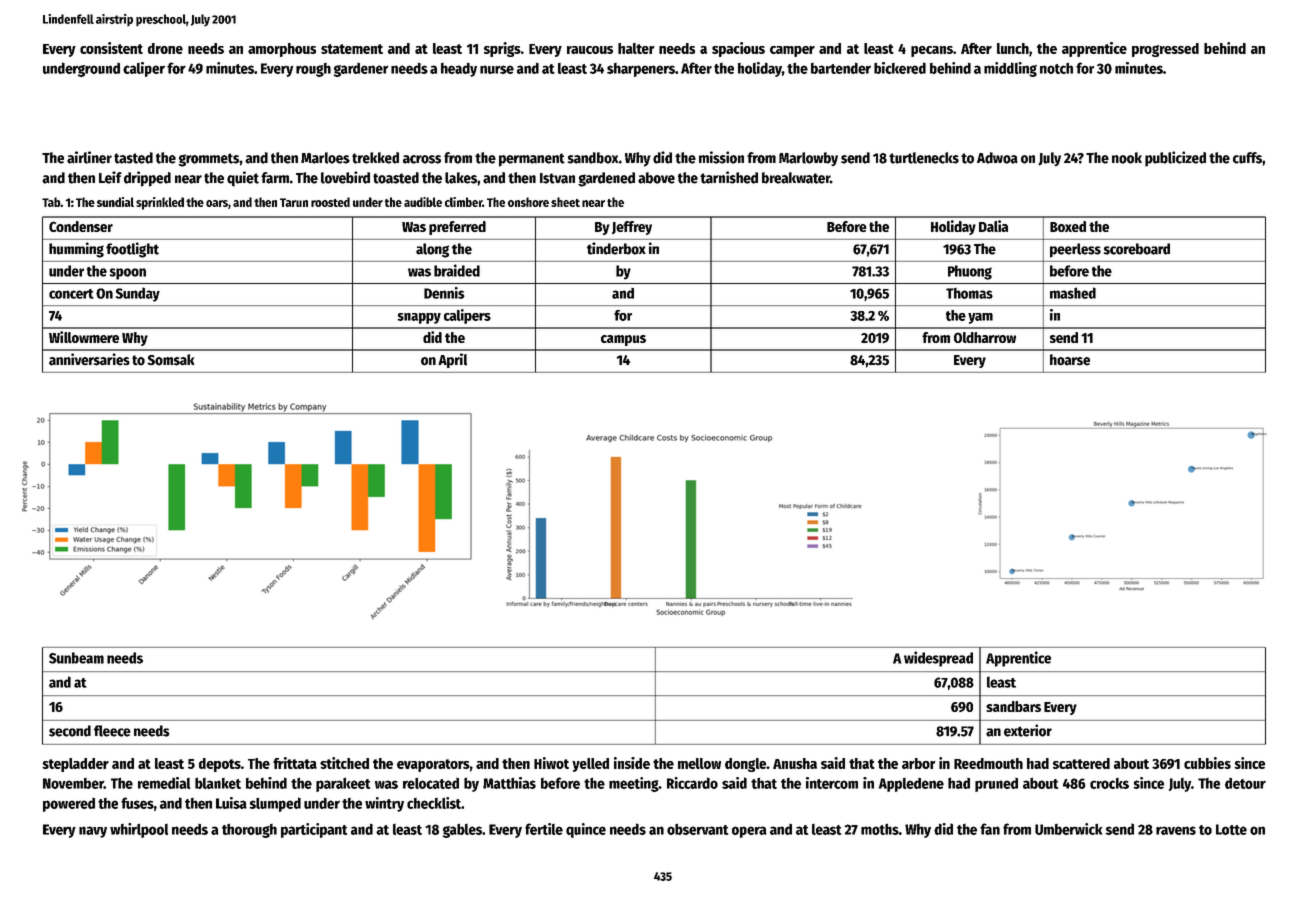 The height and width of the screenshot is (924, 1308). What do you see at coordinates (623, 340) in the screenshot?
I see `campus` at bounding box center [623, 340].
